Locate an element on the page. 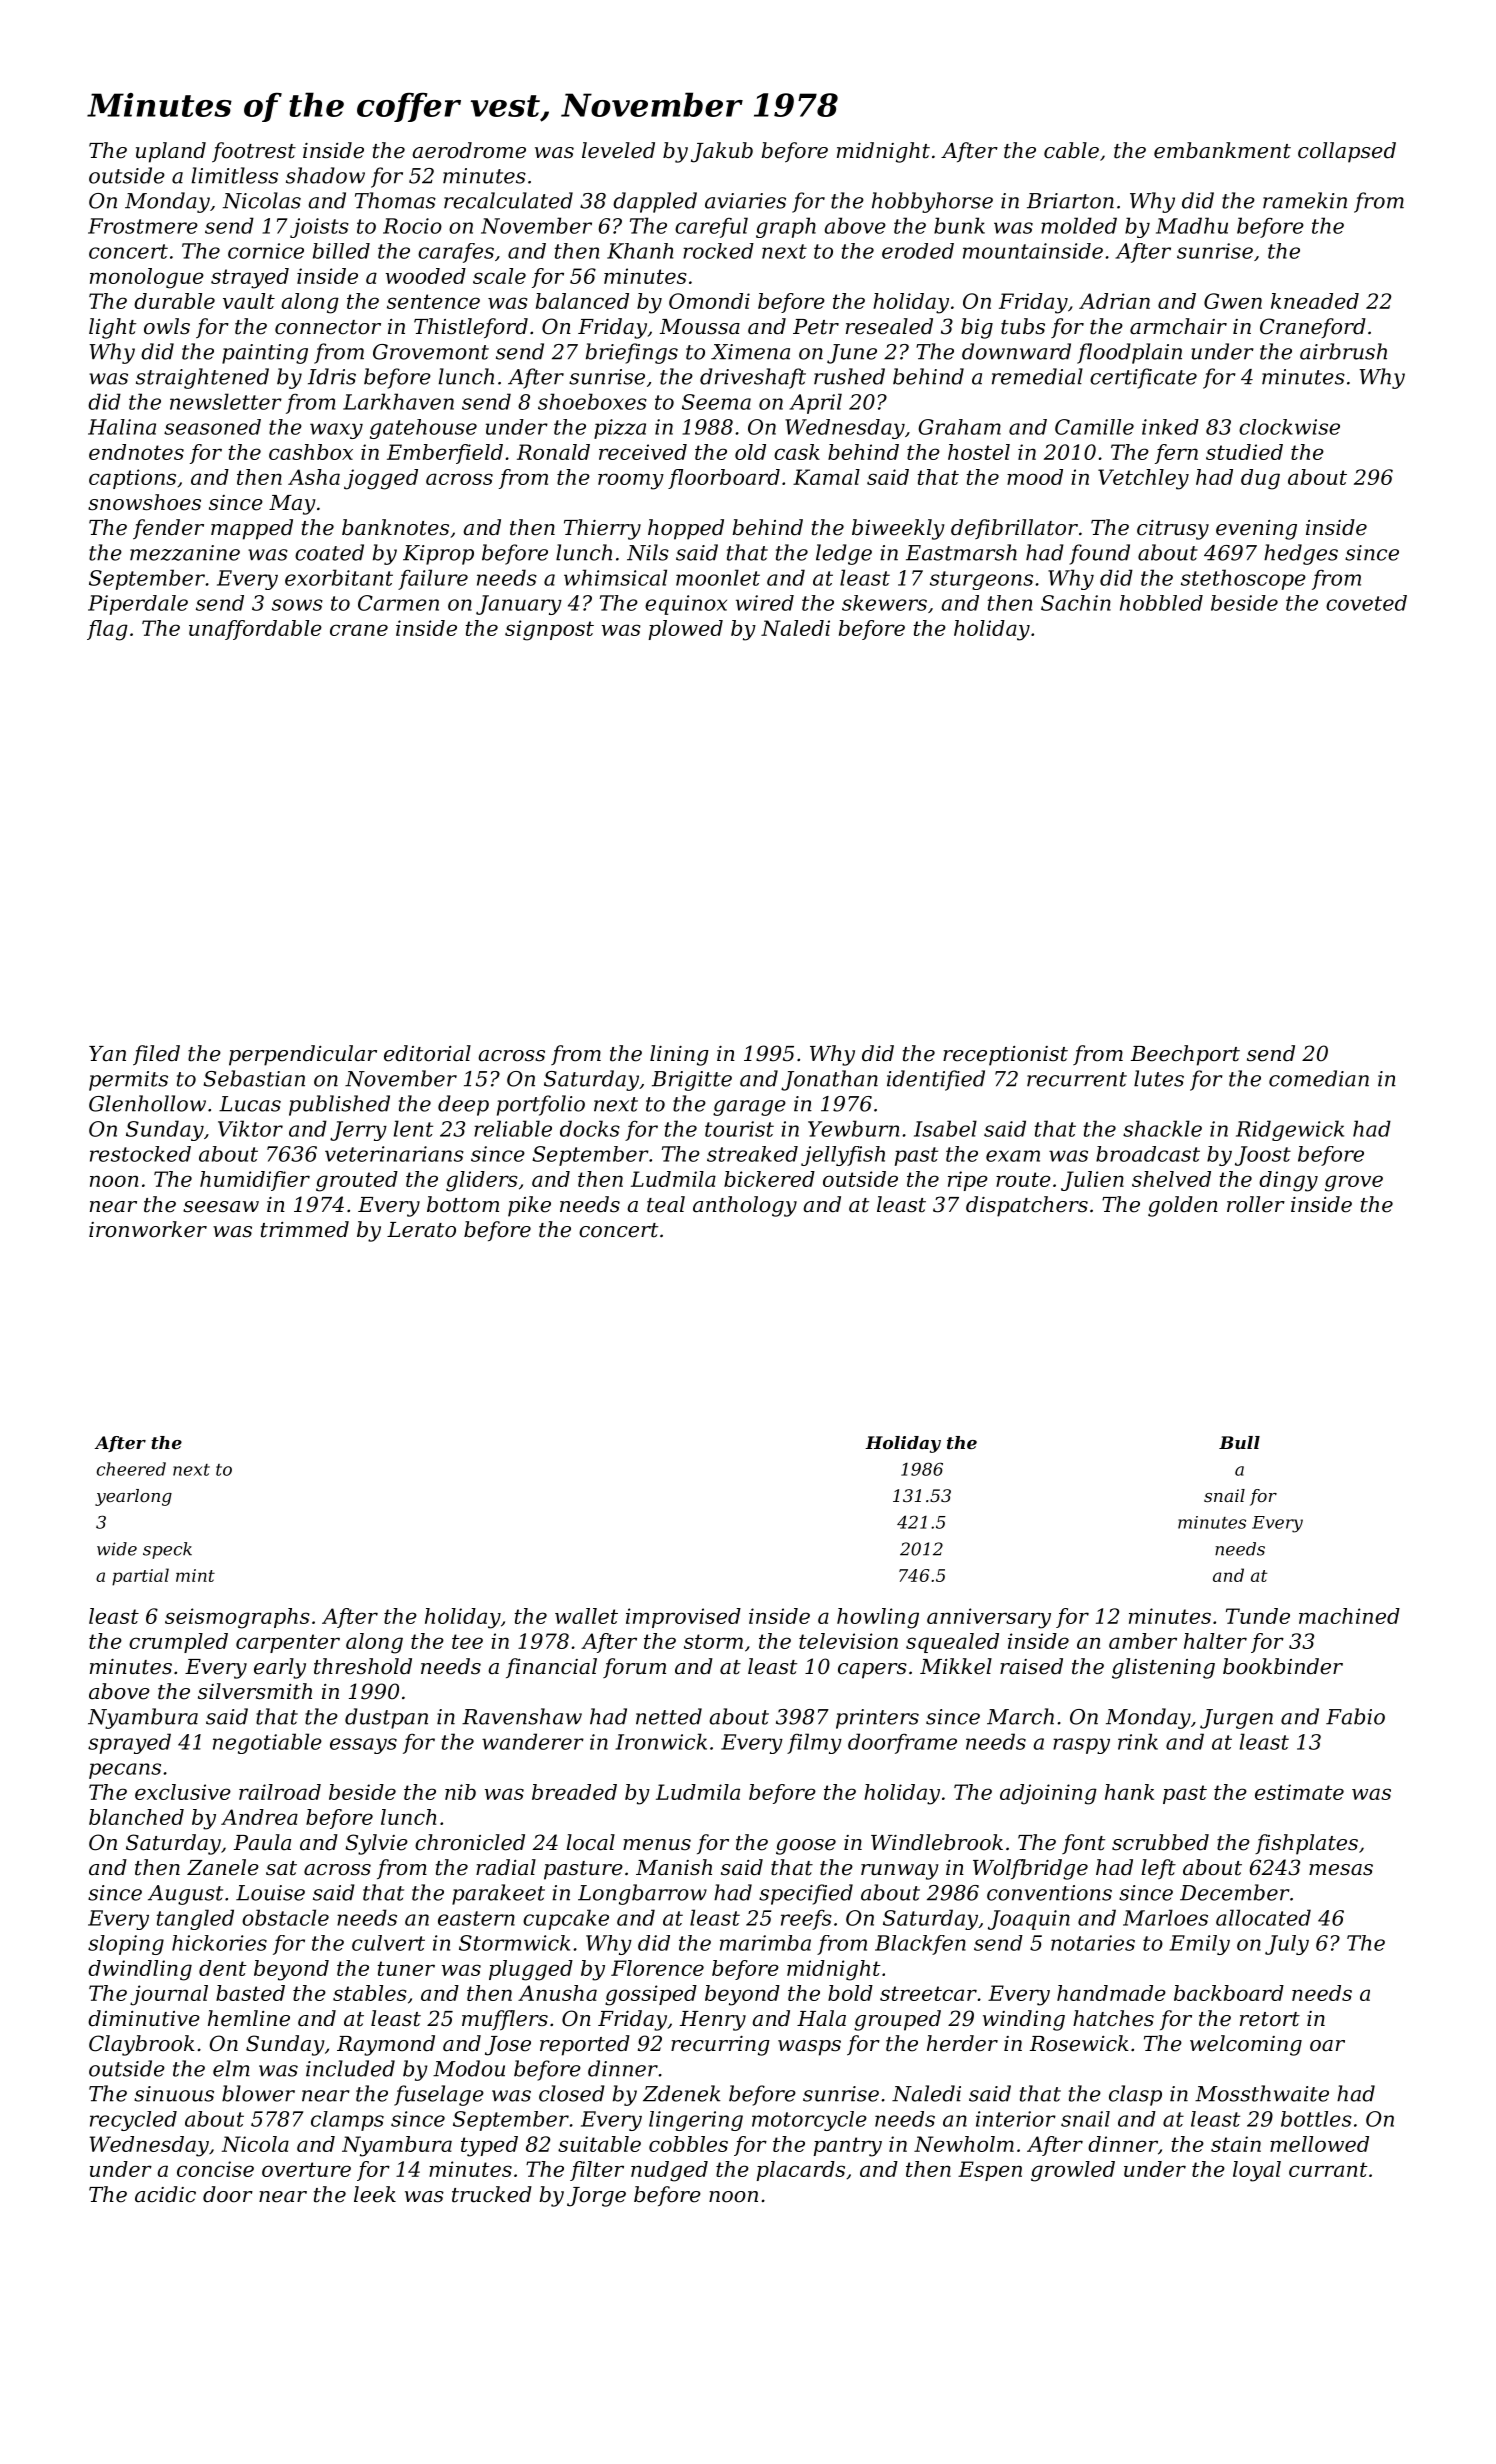 The height and width of the page is (2464, 1496). shadow is located at coordinates (325, 175).
